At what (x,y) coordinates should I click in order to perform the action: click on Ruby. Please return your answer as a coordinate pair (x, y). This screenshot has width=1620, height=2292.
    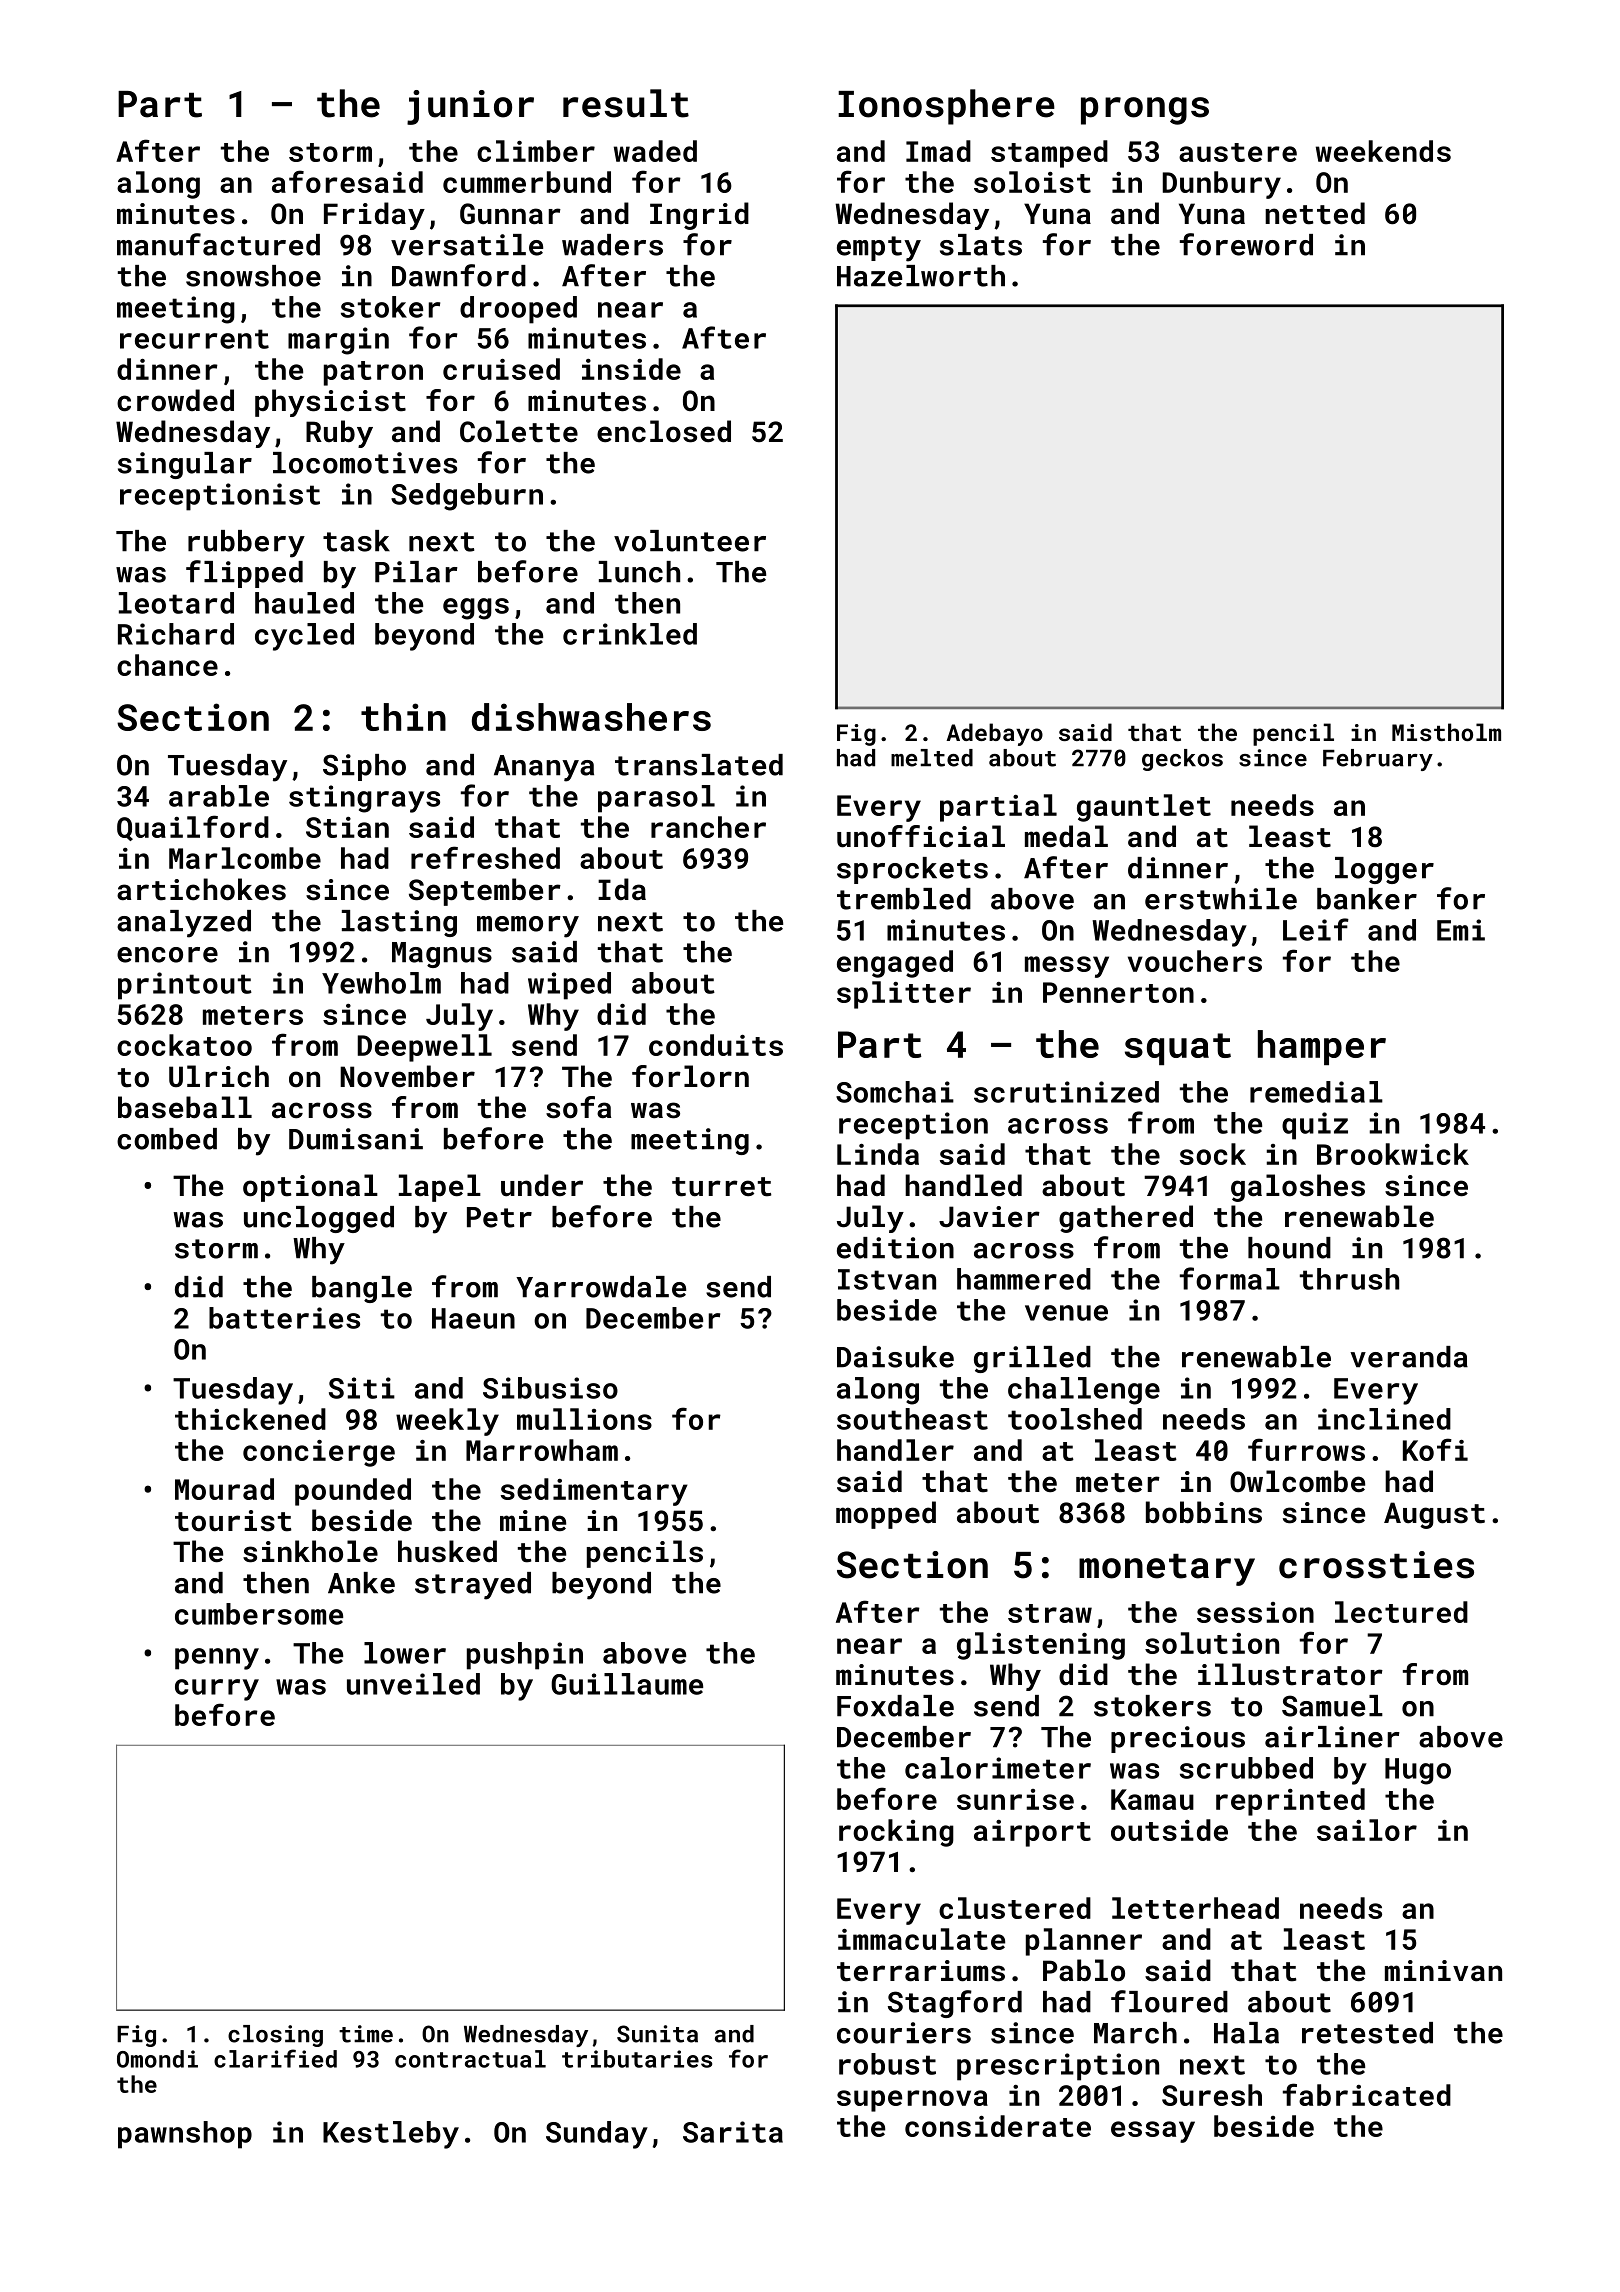
    Looking at the image, I should click on (339, 434).
